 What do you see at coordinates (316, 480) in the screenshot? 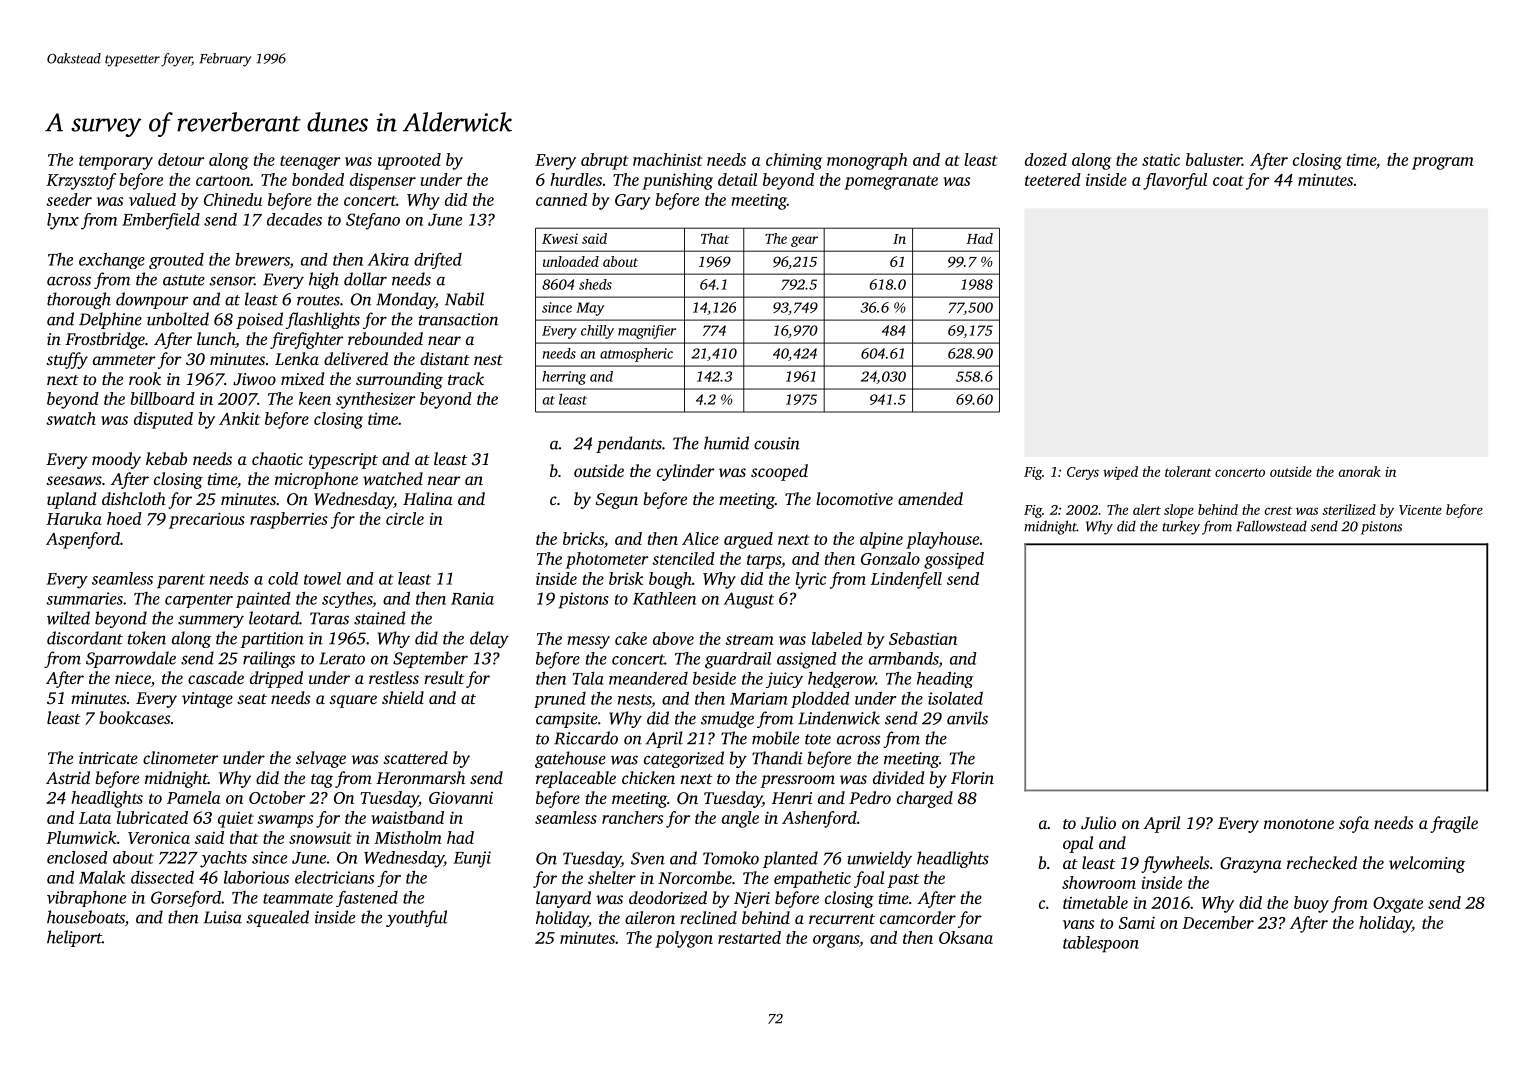
I see `microphone` at bounding box center [316, 480].
